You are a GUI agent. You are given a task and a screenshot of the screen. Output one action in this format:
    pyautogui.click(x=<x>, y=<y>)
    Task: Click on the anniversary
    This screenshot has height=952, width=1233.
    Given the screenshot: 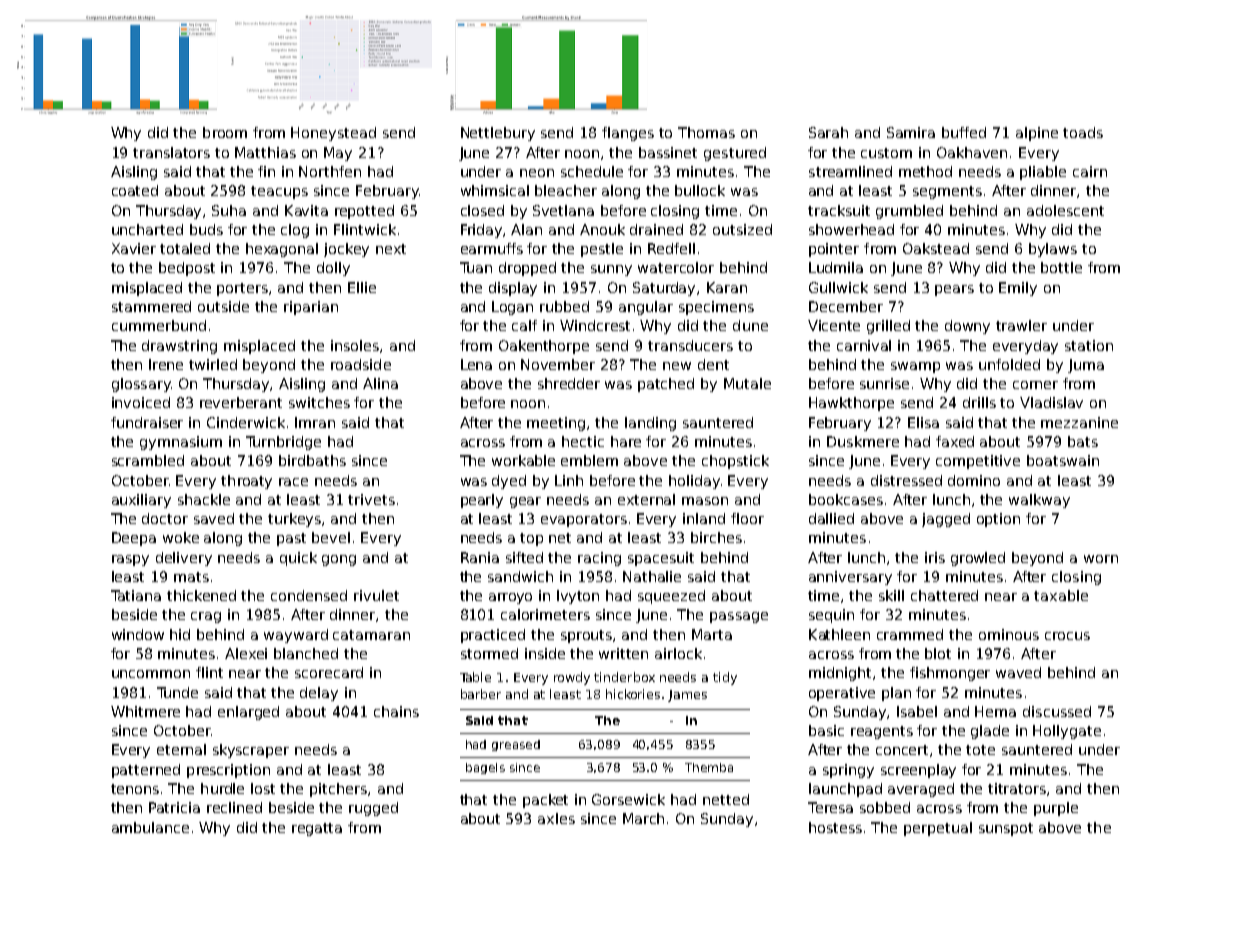 What is the action you would take?
    pyautogui.click(x=850, y=578)
